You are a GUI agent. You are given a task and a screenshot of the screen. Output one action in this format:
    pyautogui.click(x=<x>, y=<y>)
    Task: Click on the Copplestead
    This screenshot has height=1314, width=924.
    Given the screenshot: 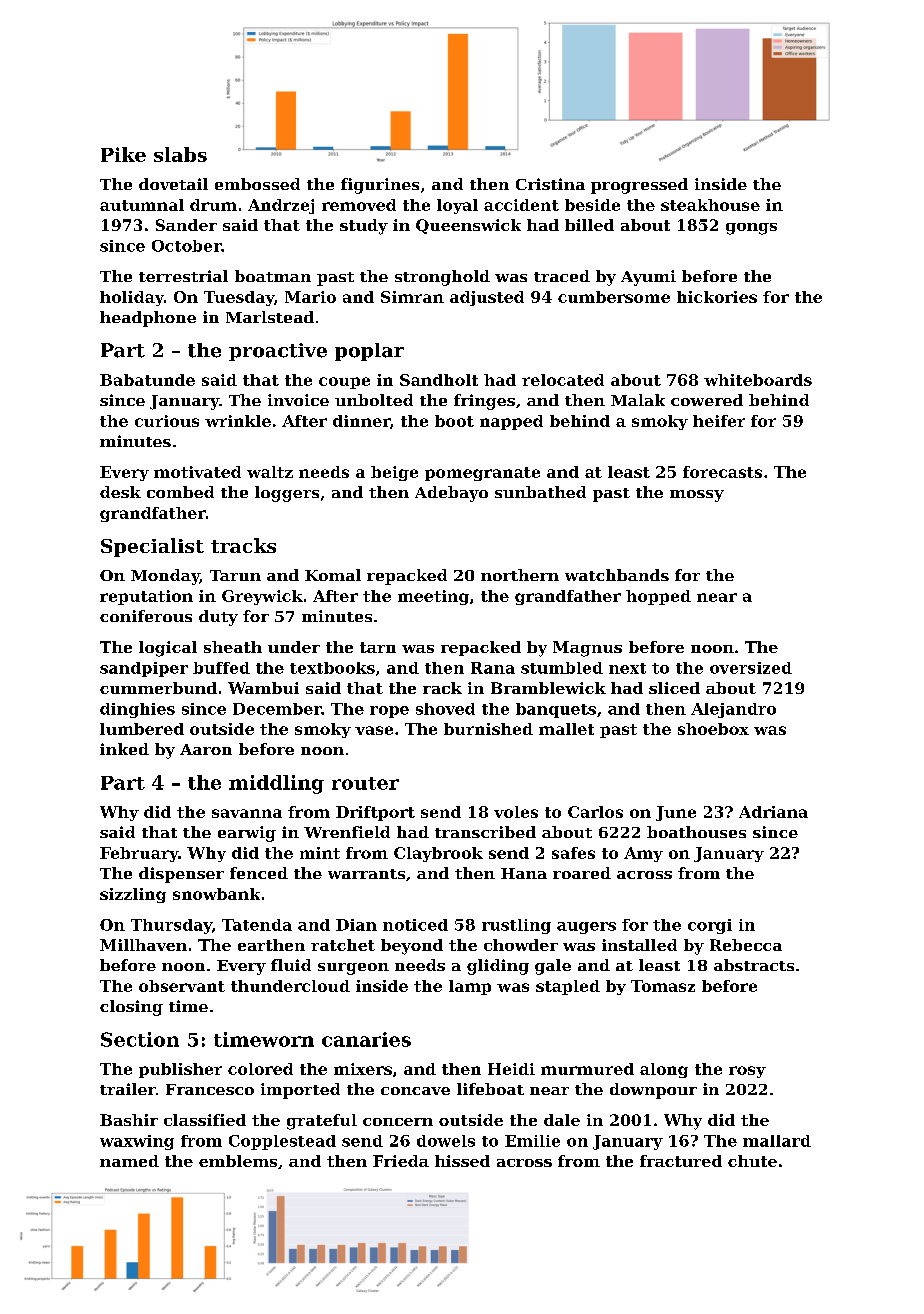 What is the action you would take?
    pyautogui.click(x=282, y=1142)
